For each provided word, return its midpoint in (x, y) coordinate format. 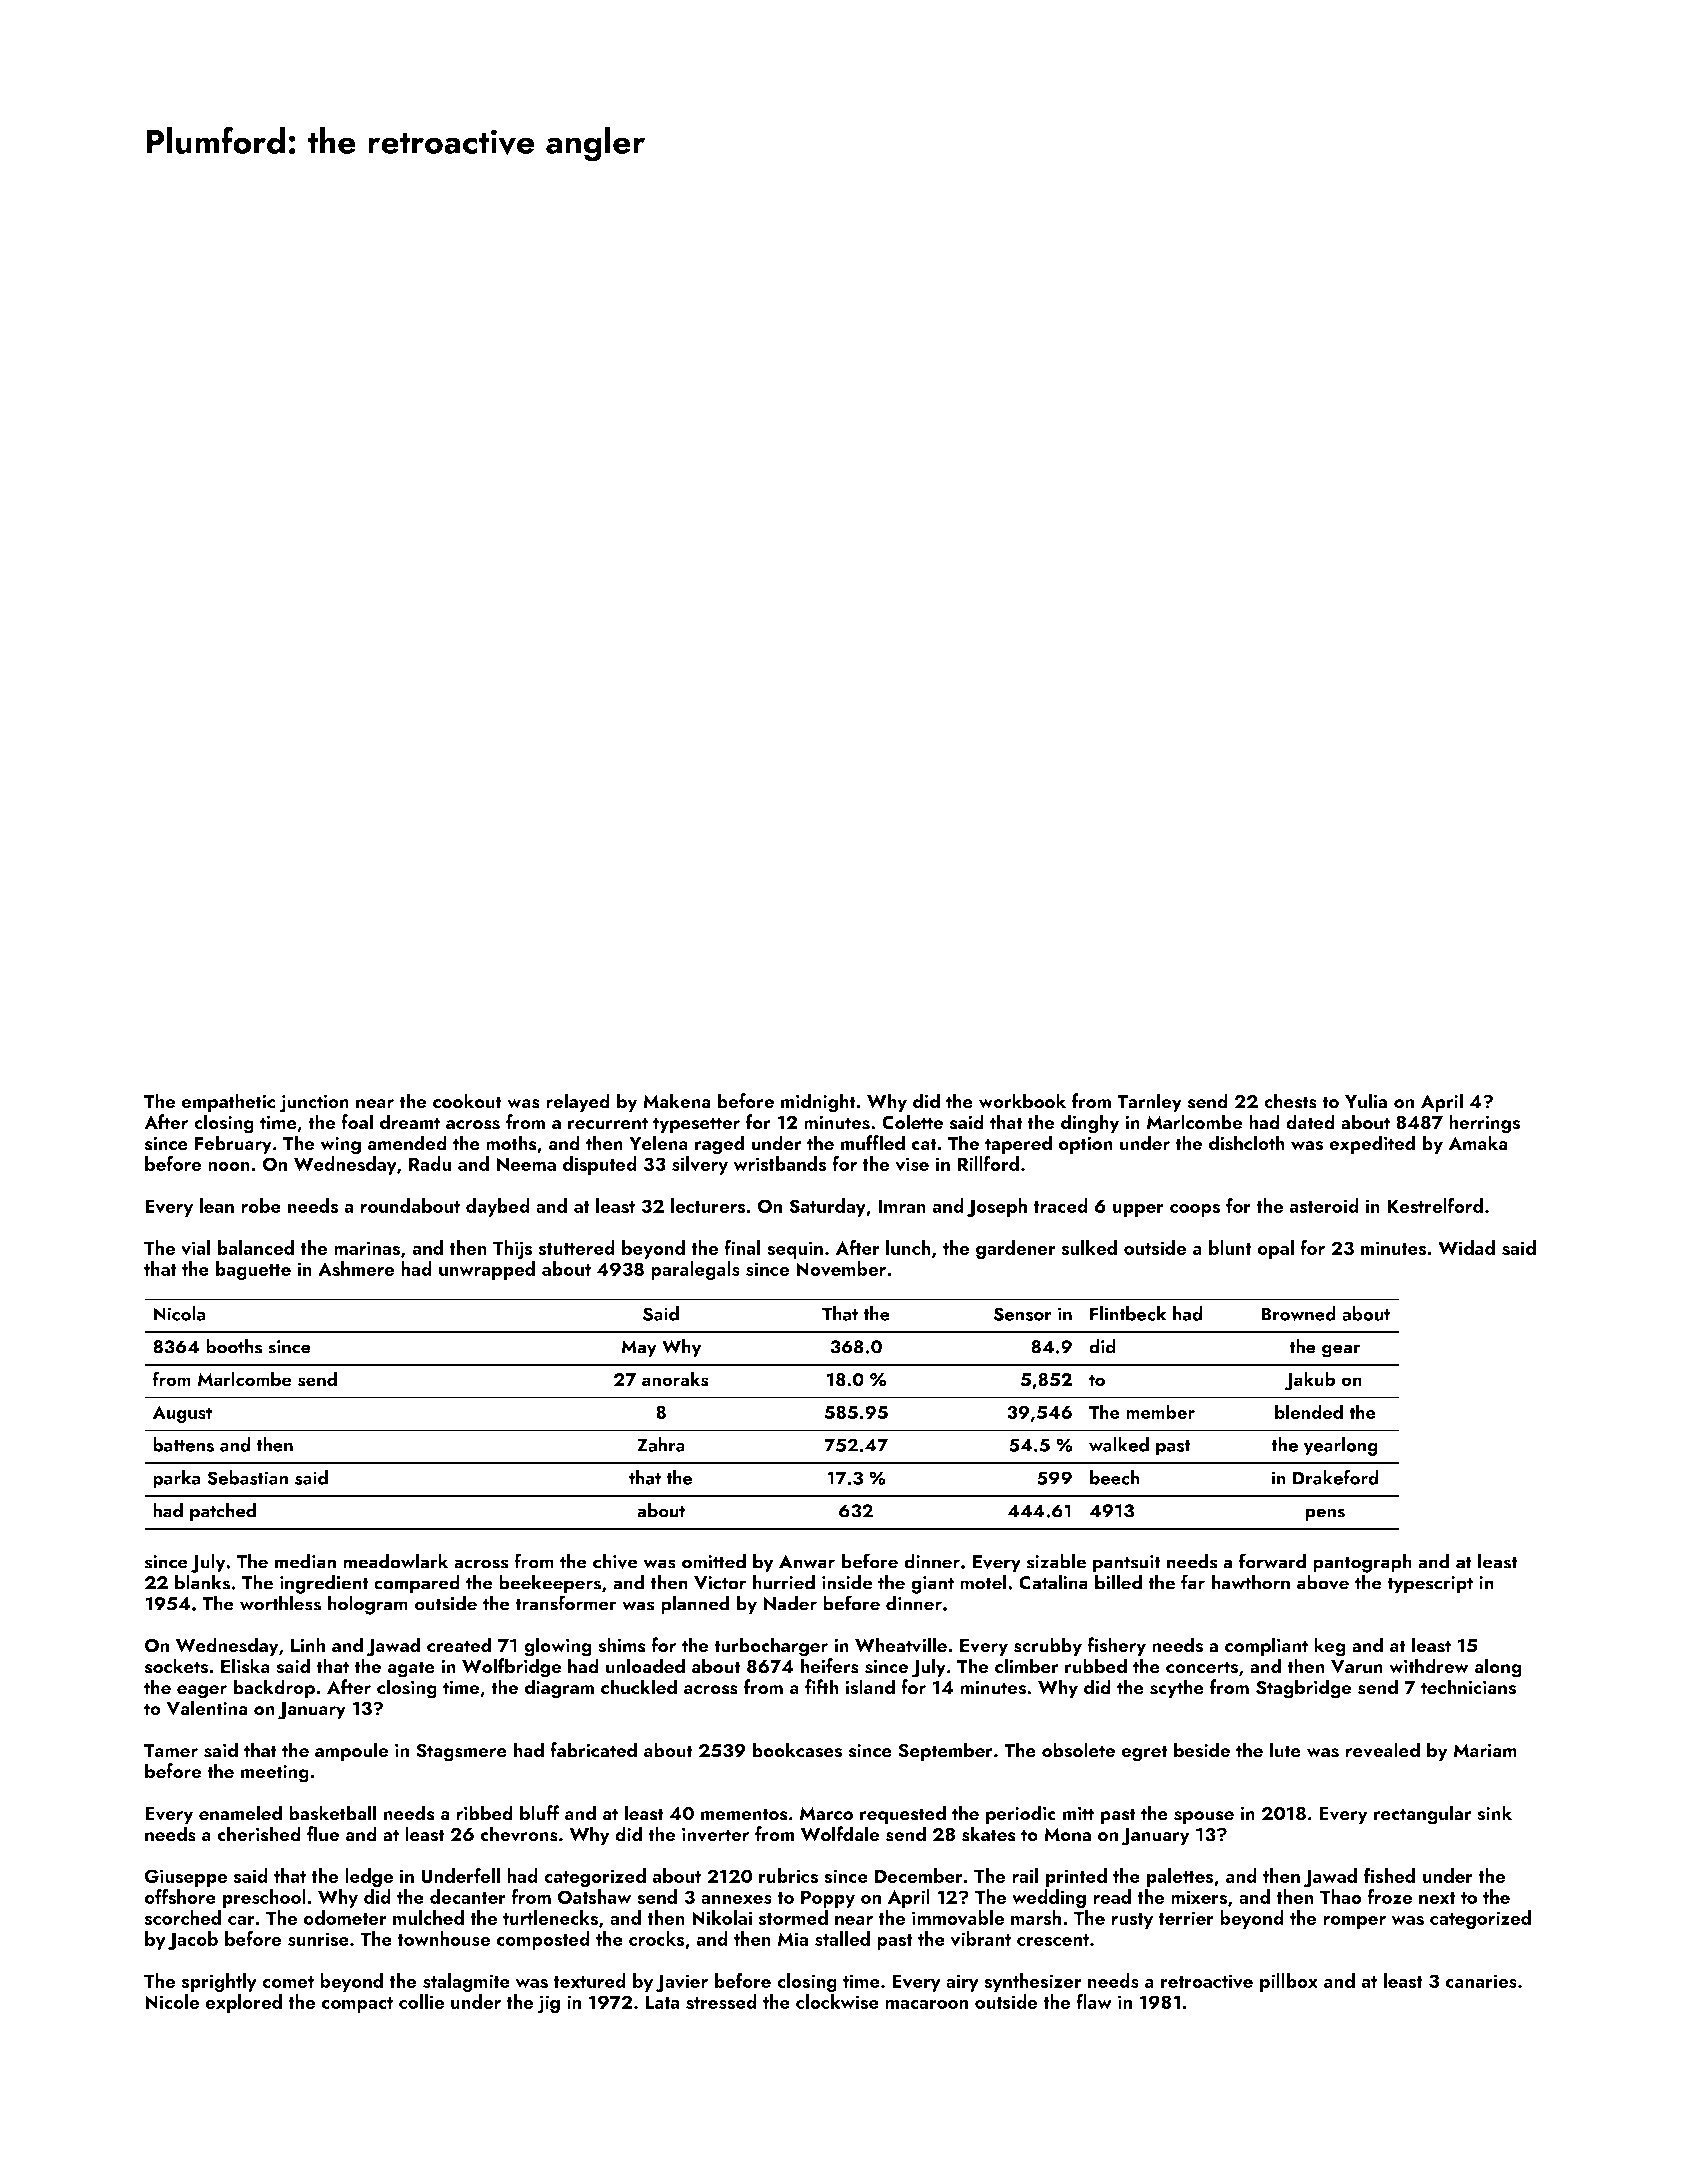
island (870, 1687)
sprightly (219, 1983)
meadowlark (395, 1561)
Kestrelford (1435, 1205)
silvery (700, 1165)
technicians (1468, 1687)
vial (196, 1248)
